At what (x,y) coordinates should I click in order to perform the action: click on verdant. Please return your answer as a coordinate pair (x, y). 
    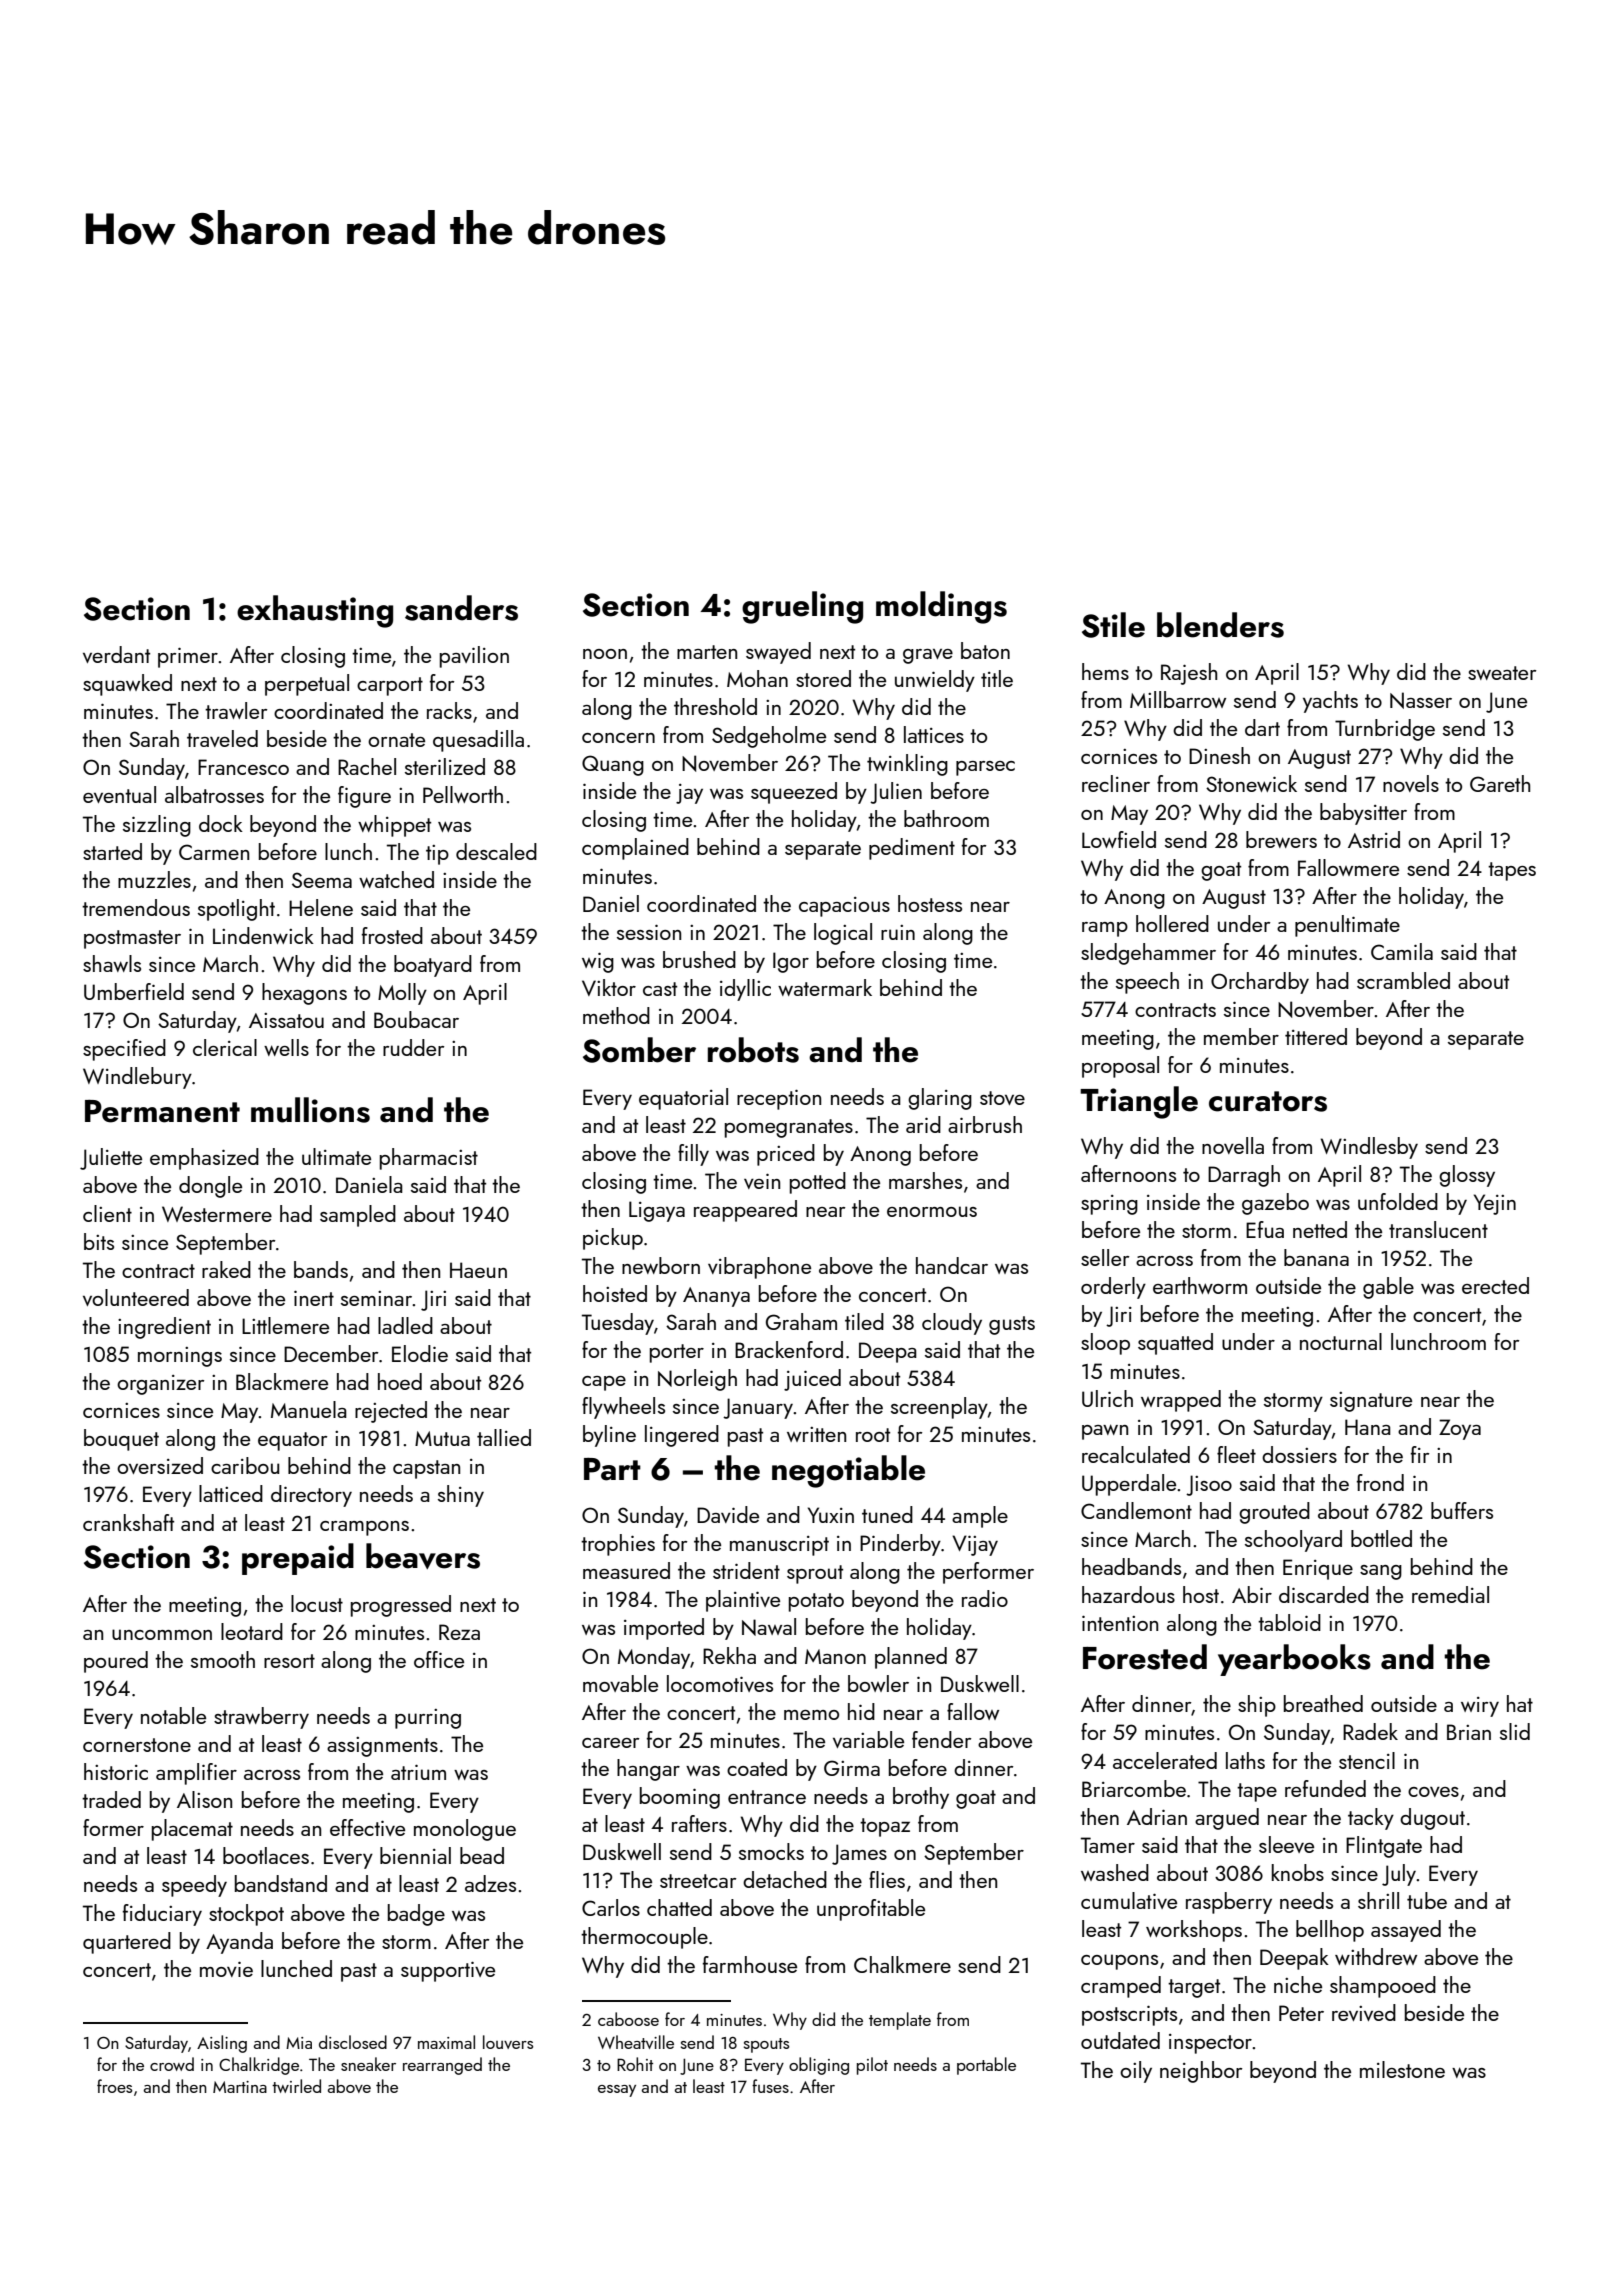
    Looking at the image, I should click on (116, 654).
